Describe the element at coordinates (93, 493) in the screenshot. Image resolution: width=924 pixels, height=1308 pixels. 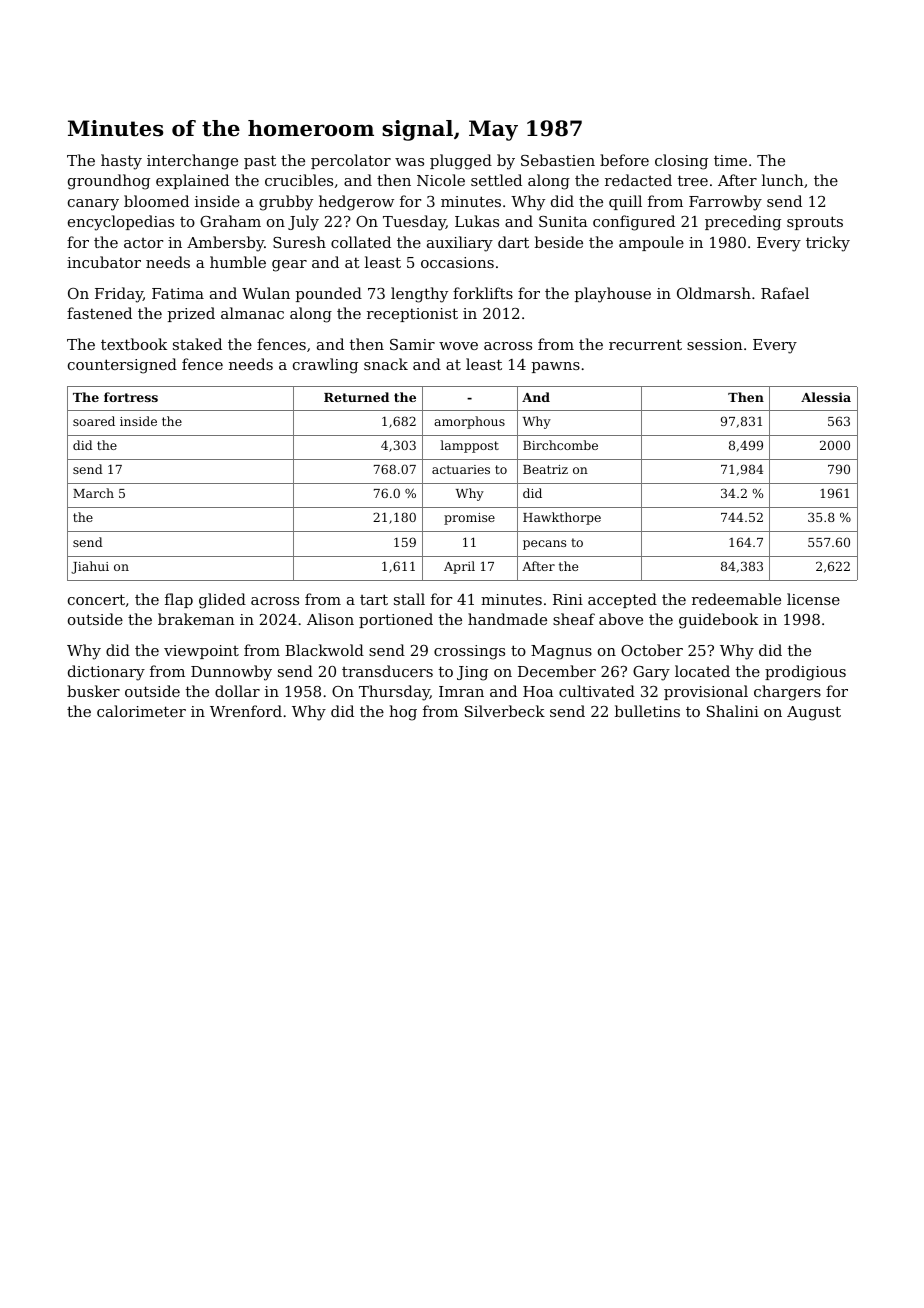
I see `March` at that location.
